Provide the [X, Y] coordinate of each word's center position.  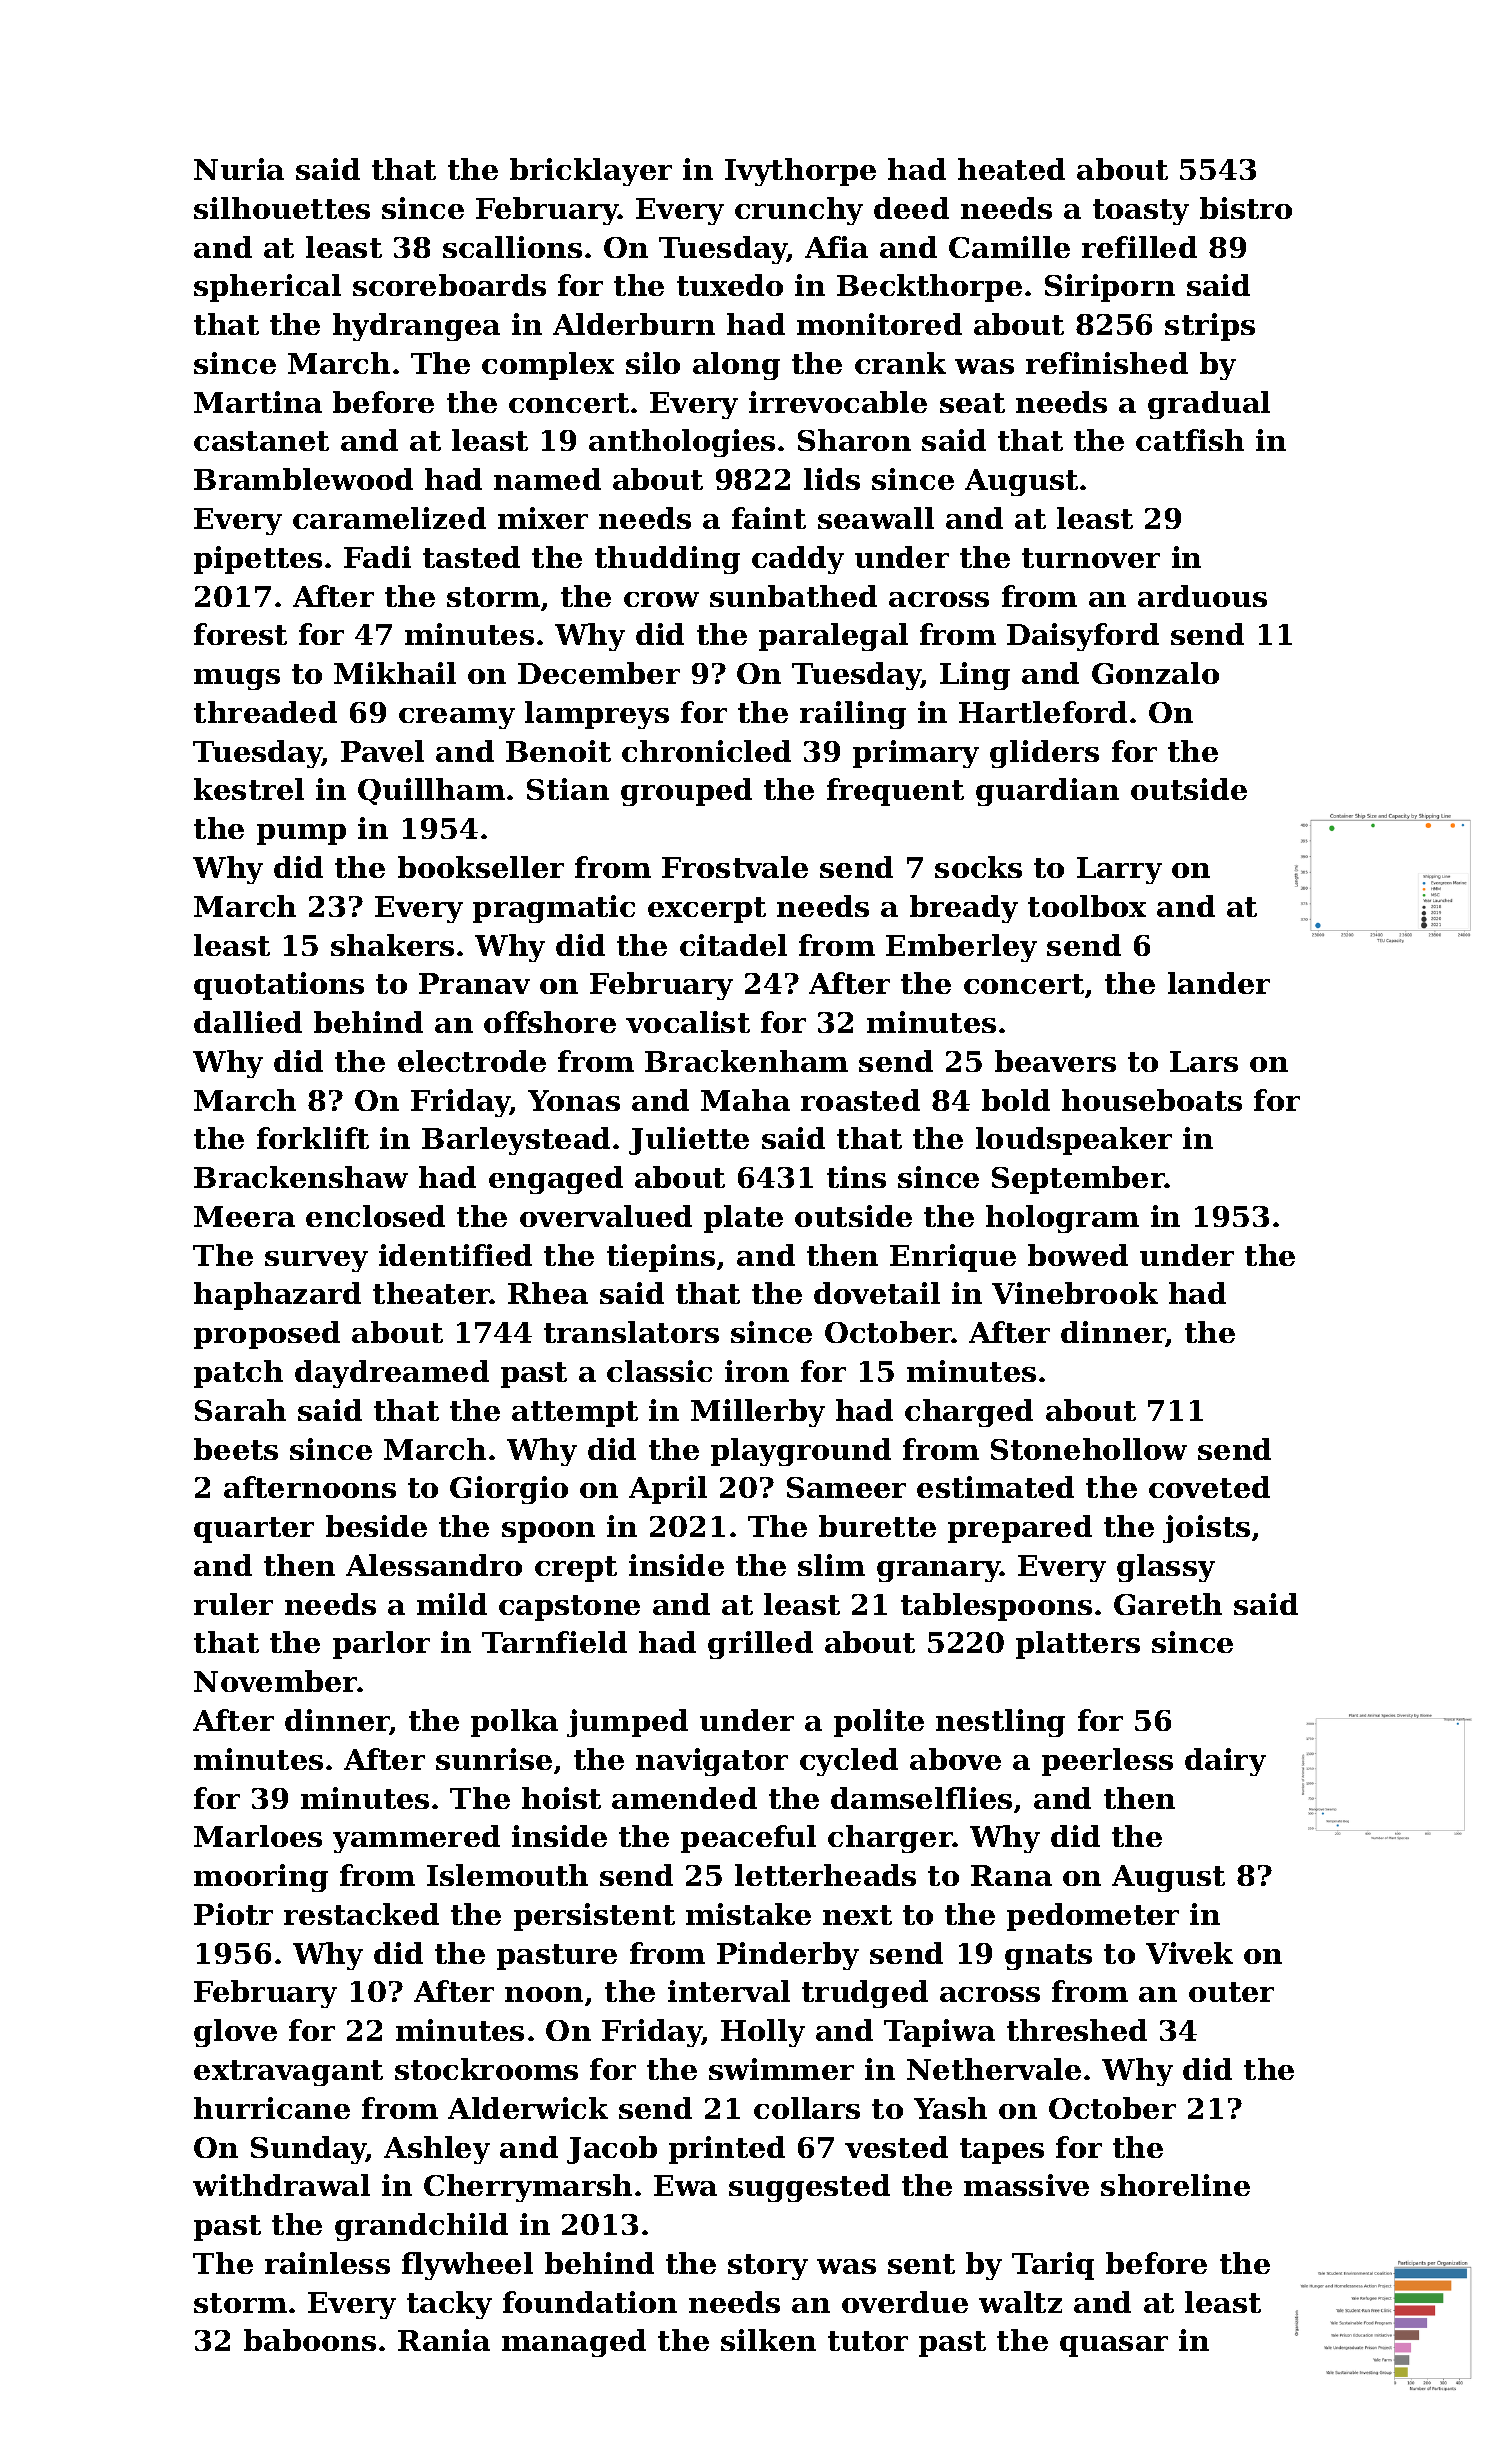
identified [455, 1255]
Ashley [437, 2150]
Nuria [239, 169]
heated [1011, 169]
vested [896, 2147]
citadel [733, 945]
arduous [1202, 596]
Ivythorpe [800, 172]
